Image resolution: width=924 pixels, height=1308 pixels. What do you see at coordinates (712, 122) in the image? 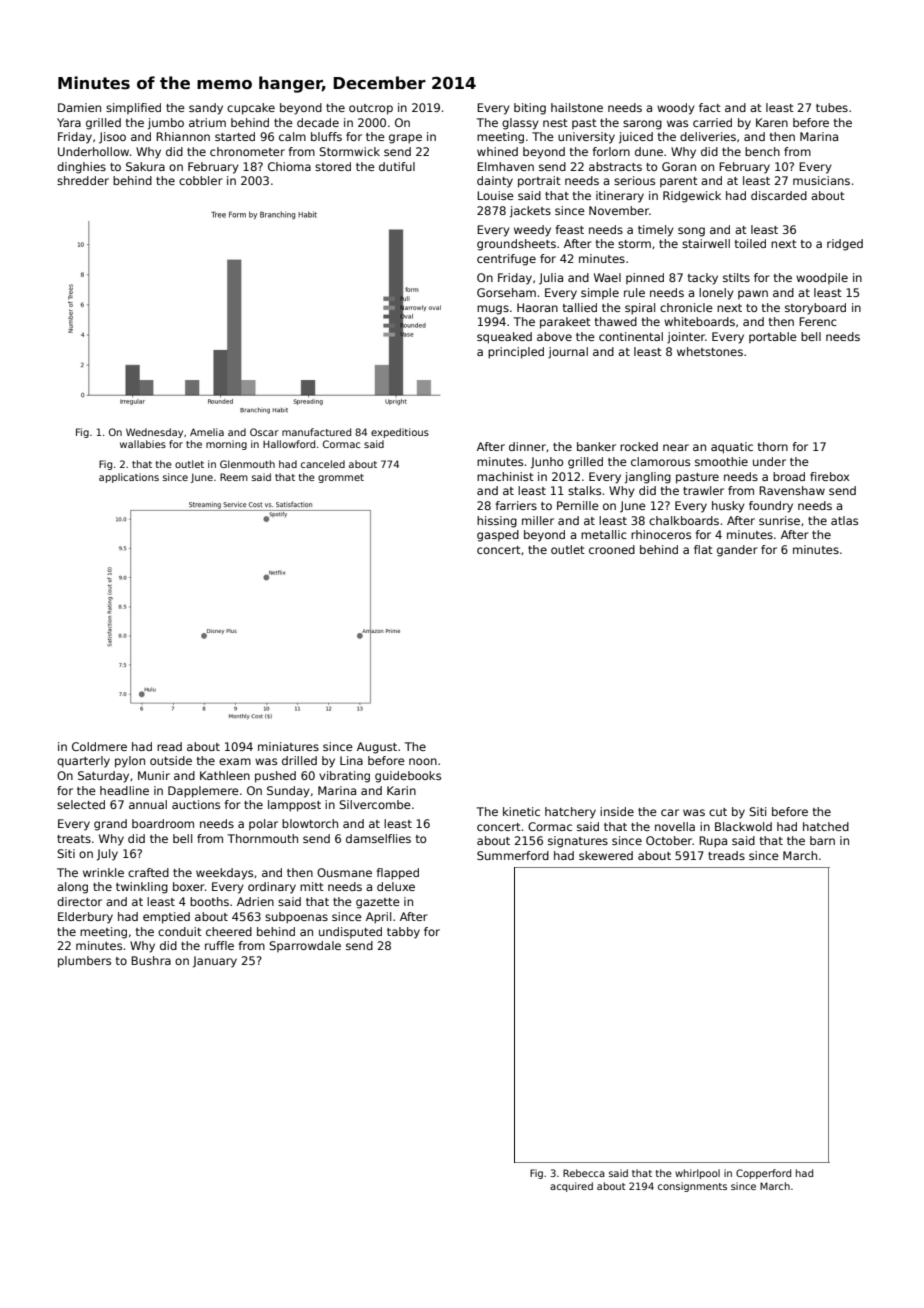
I see `carried` at bounding box center [712, 122].
